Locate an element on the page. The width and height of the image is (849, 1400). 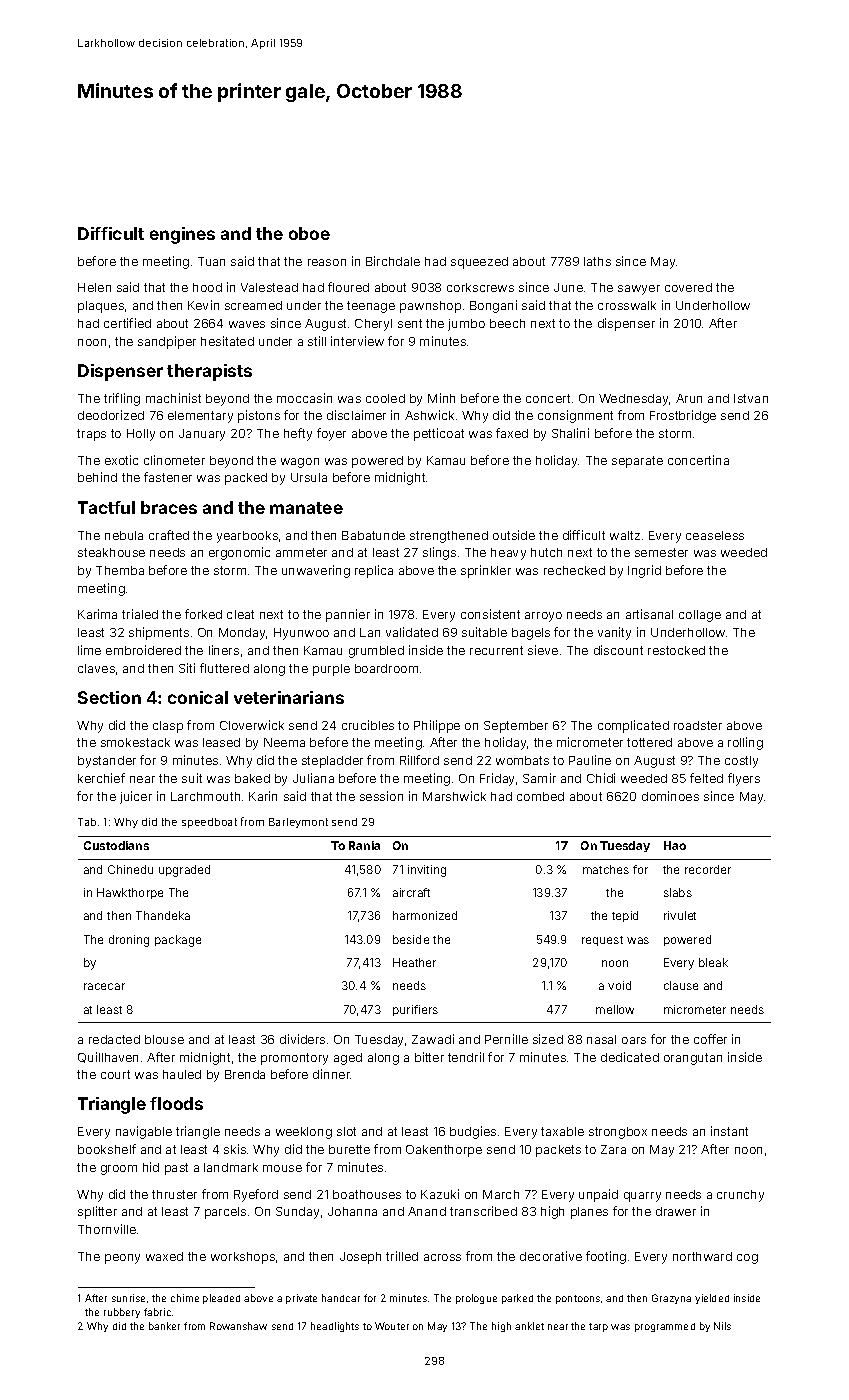
pawnshop is located at coordinates (430, 307).
